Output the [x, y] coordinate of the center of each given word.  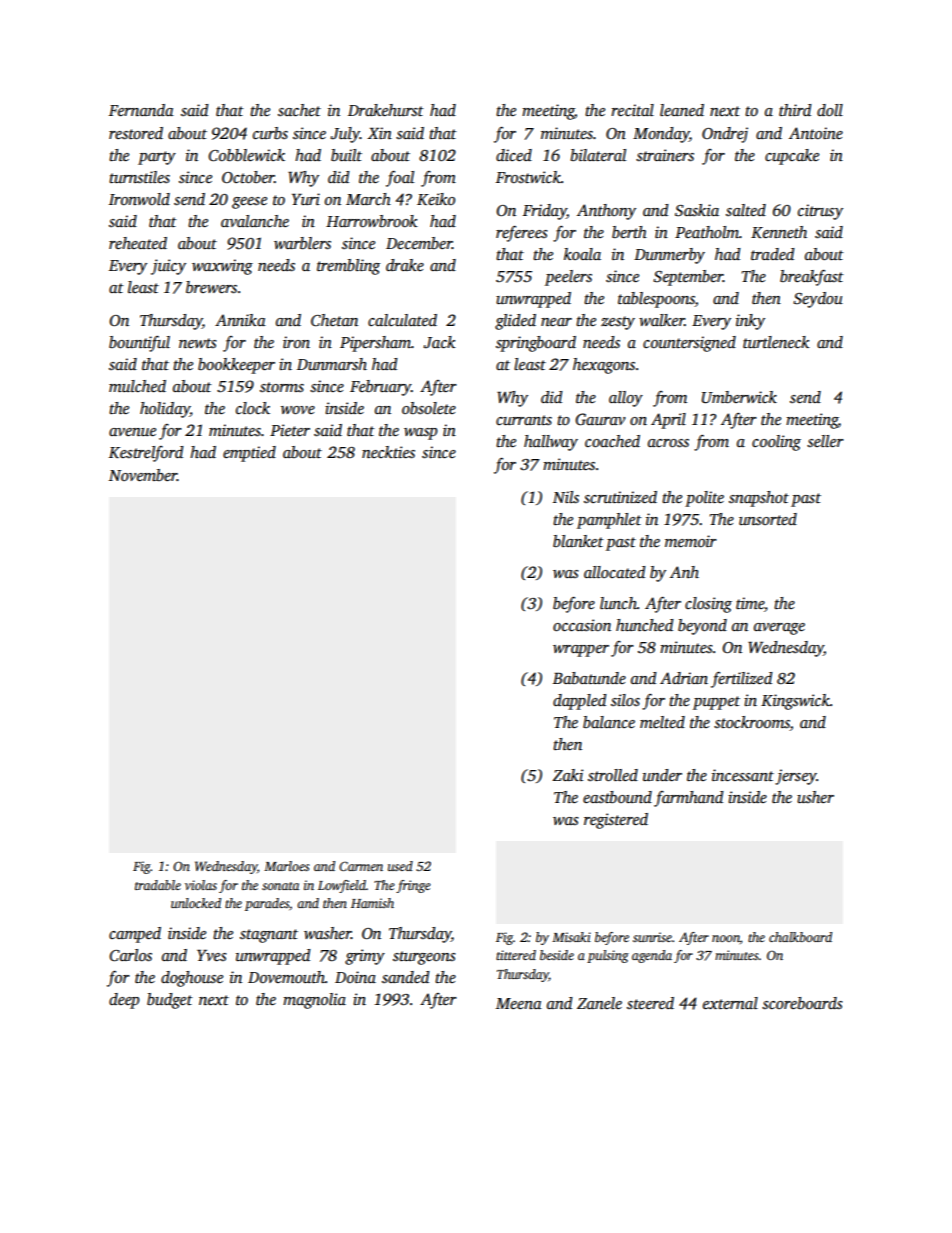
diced [514, 155]
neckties [388, 452]
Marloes [287, 866]
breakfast [812, 278]
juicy [168, 267]
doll [830, 110]
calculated [402, 320]
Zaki [568, 775]
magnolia [314, 1001]
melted [662, 722]
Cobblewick [246, 155]
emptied [249, 454]
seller [825, 441]
